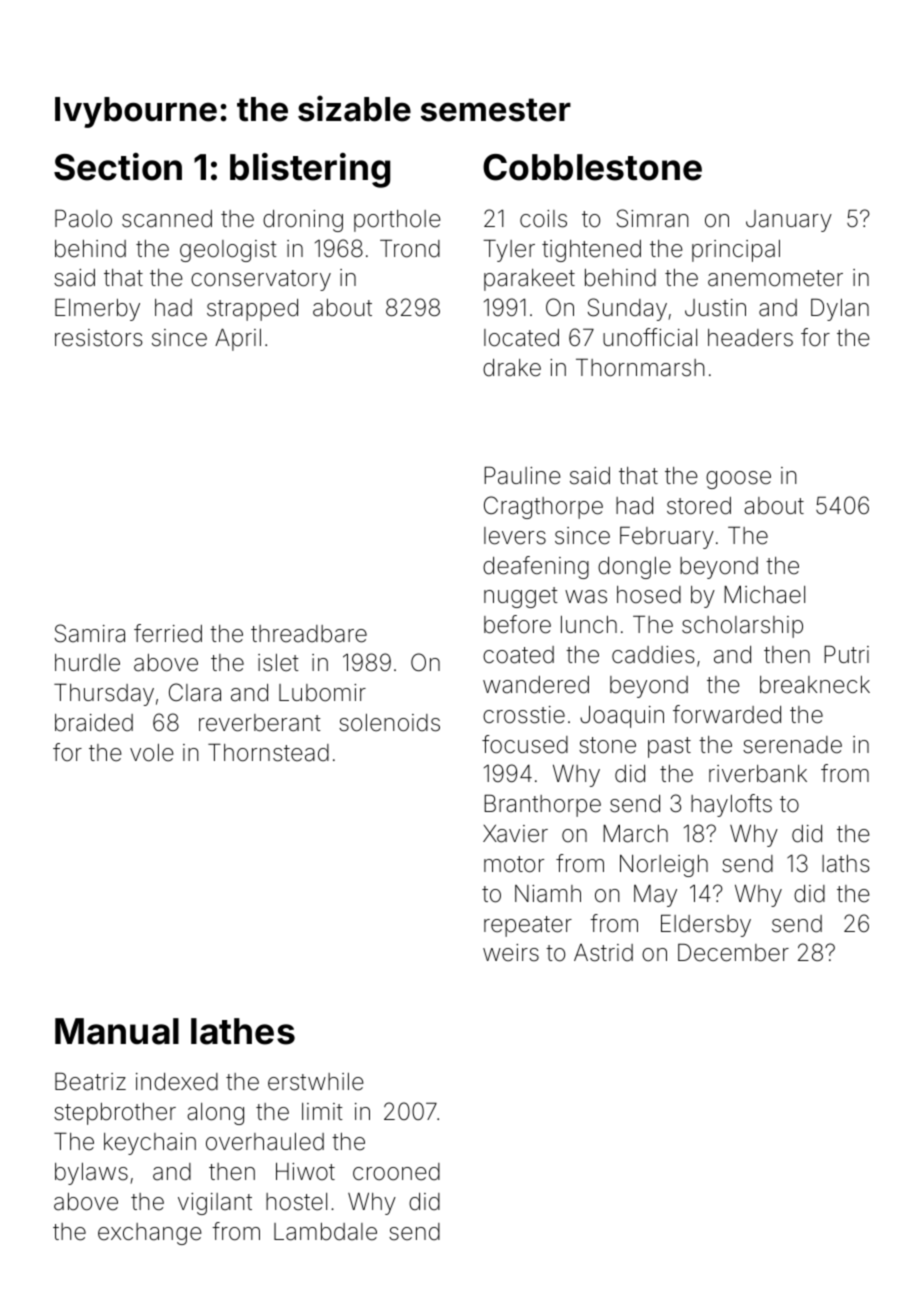  I want to click on Lambdale, so click(325, 1232).
